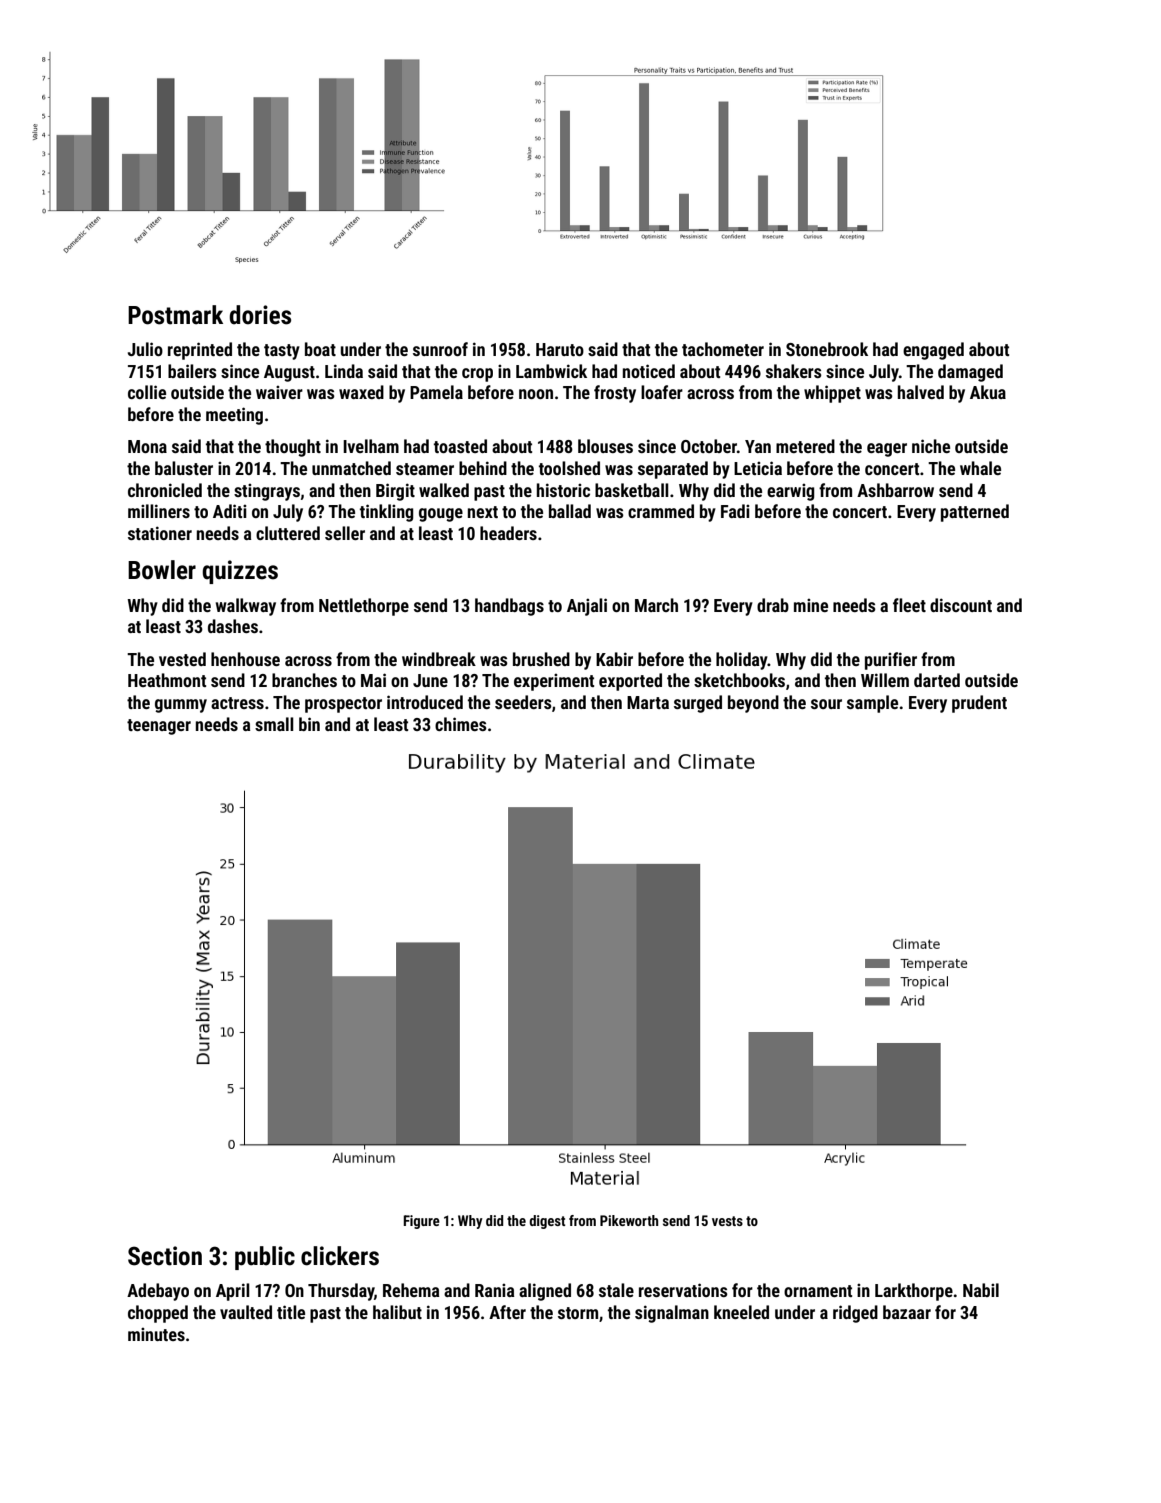  Describe the element at coordinates (981, 1290) in the screenshot. I see `Nabil` at that location.
